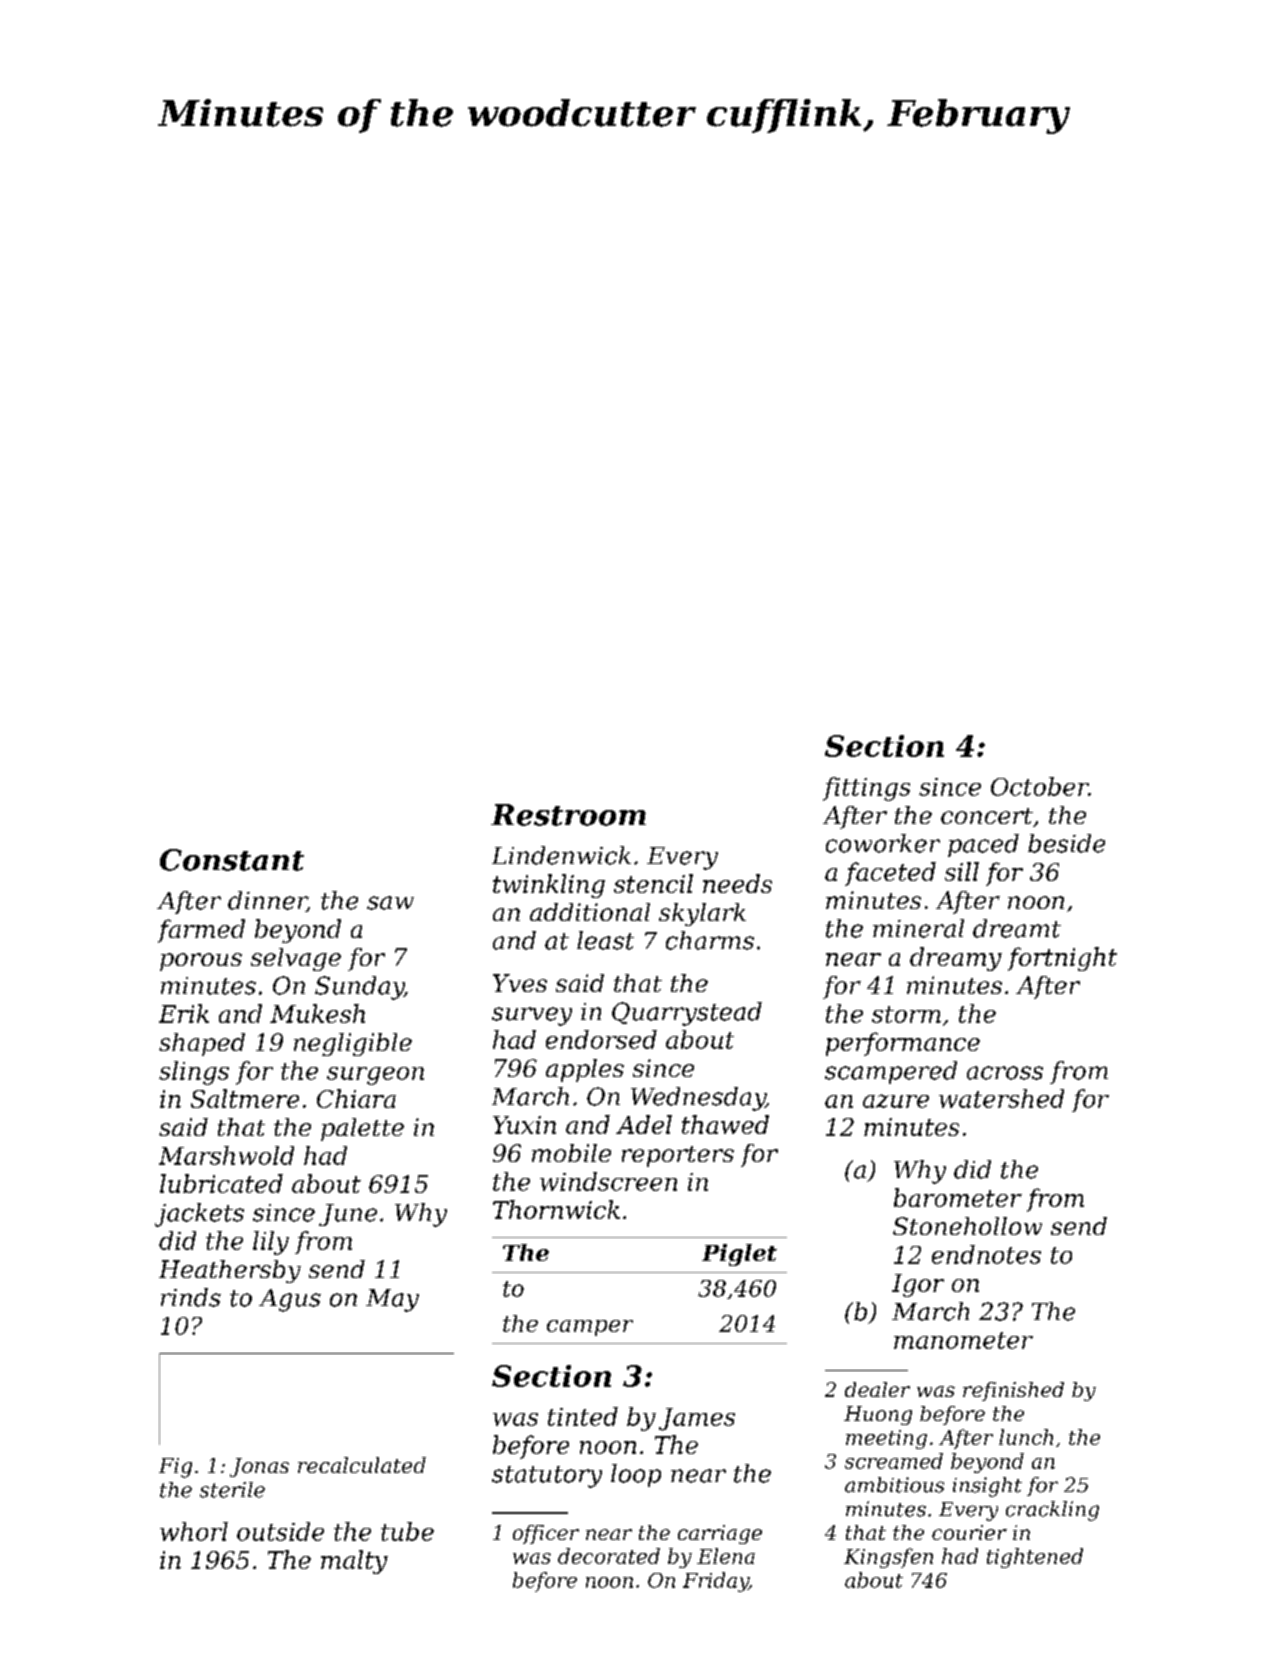  I want to click on Constant, so click(232, 860).
